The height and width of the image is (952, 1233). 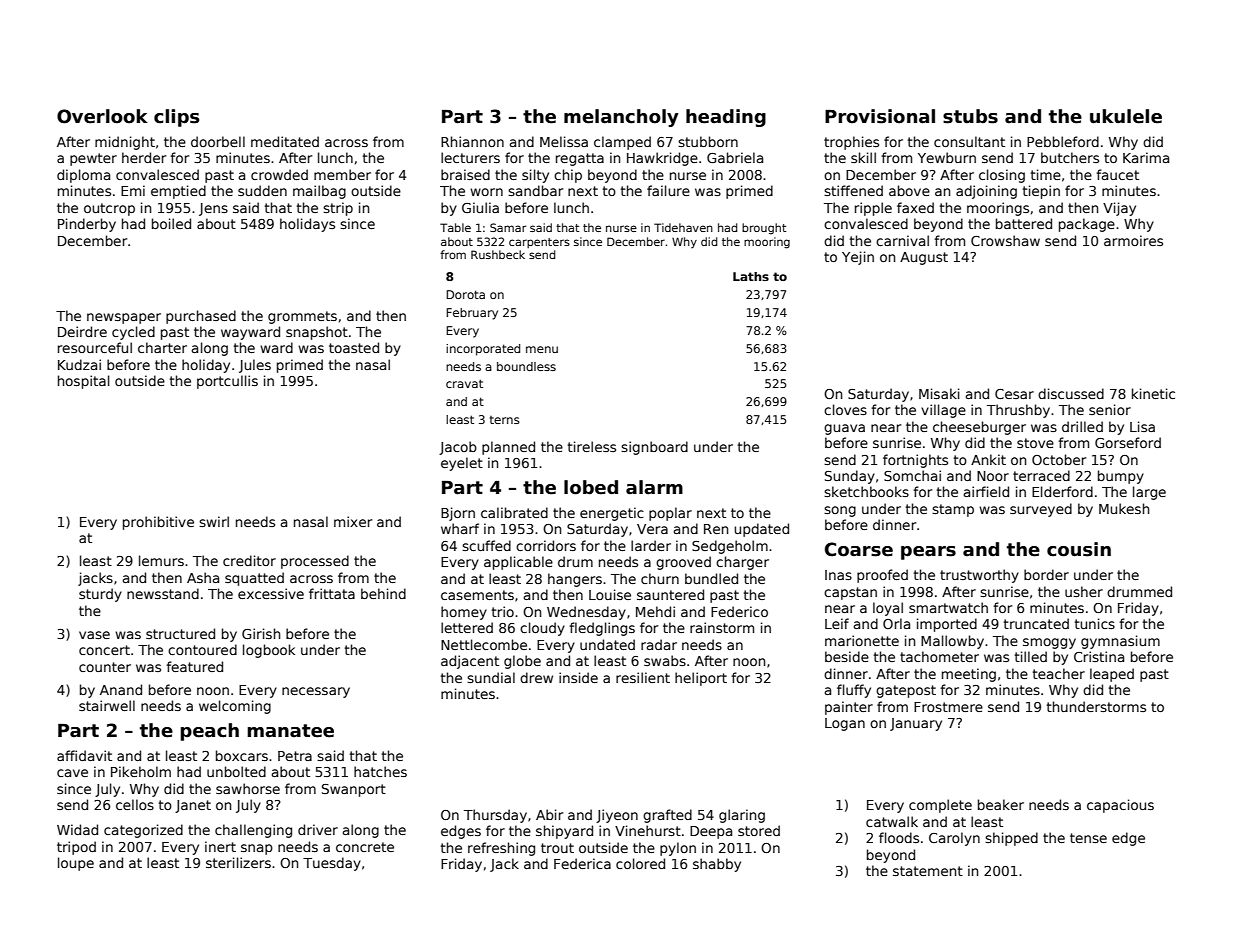 I want to click on Laths, so click(x=751, y=276).
